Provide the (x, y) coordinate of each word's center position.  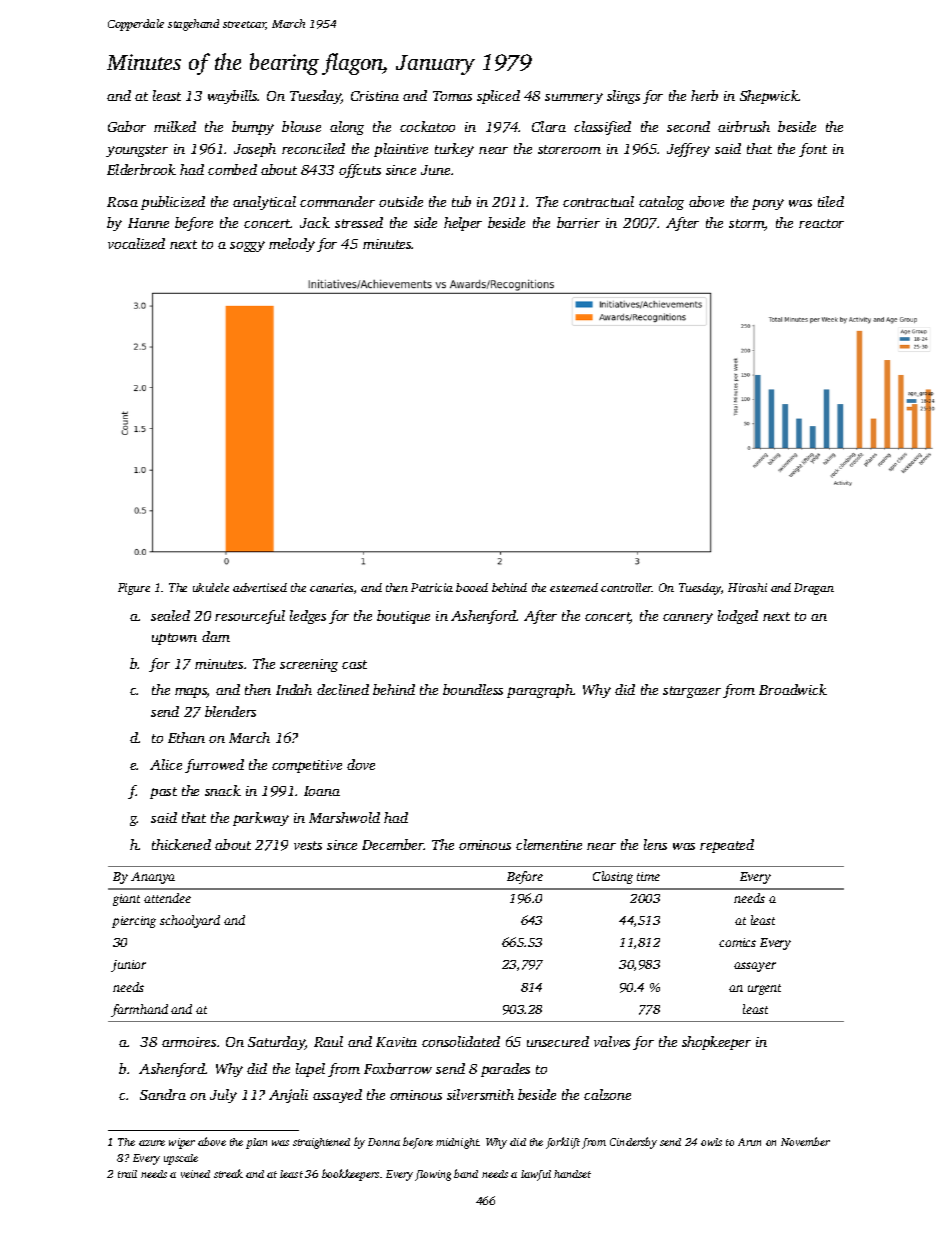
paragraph (540, 691)
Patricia (432, 587)
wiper (182, 1143)
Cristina (375, 96)
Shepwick (769, 97)
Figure (134, 589)
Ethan (186, 737)
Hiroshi (747, 587)
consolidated (461, 1041)
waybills (233, 97)
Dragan (814, 589)
